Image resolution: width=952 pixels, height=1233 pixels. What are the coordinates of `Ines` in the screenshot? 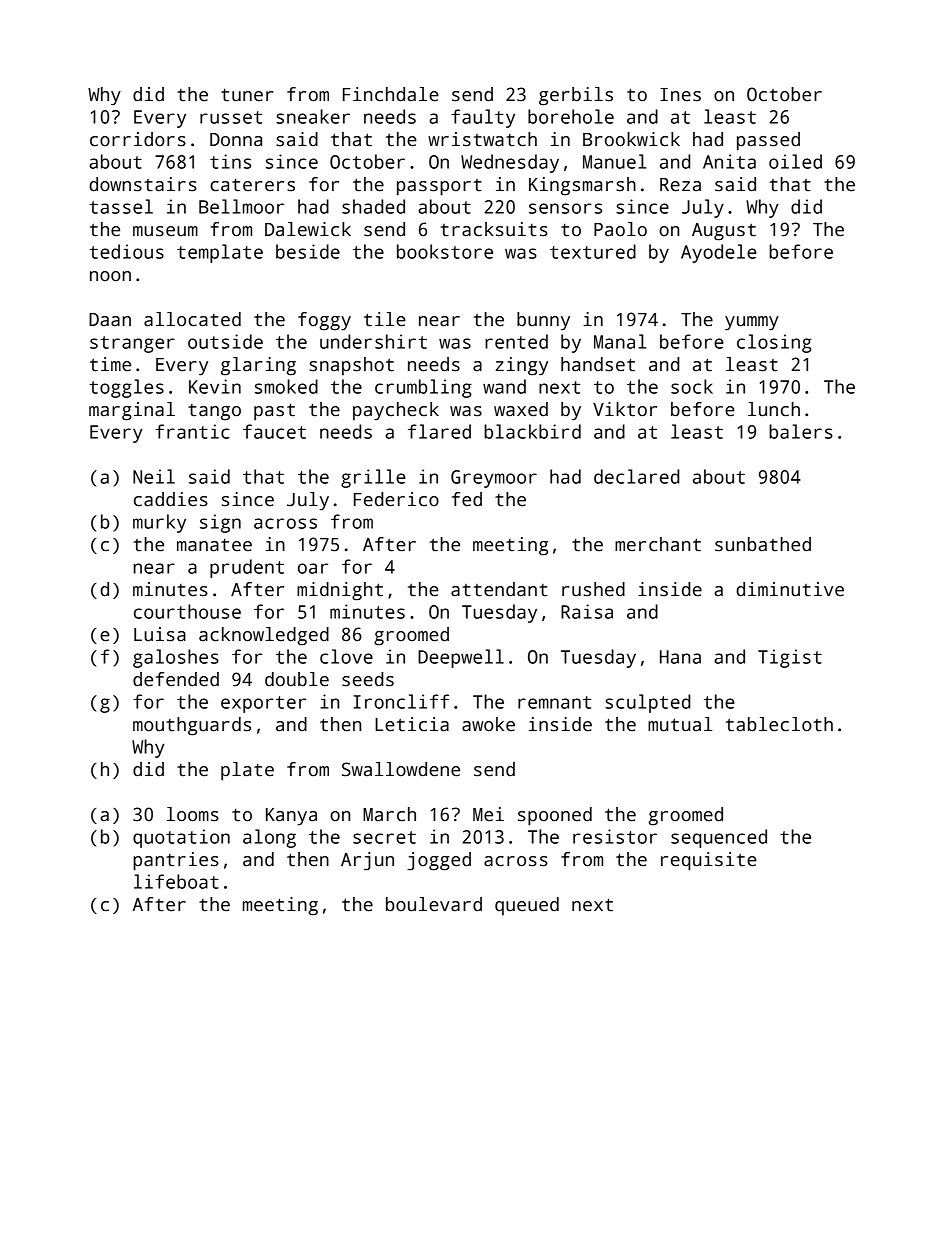 It's located at (680, 95).
